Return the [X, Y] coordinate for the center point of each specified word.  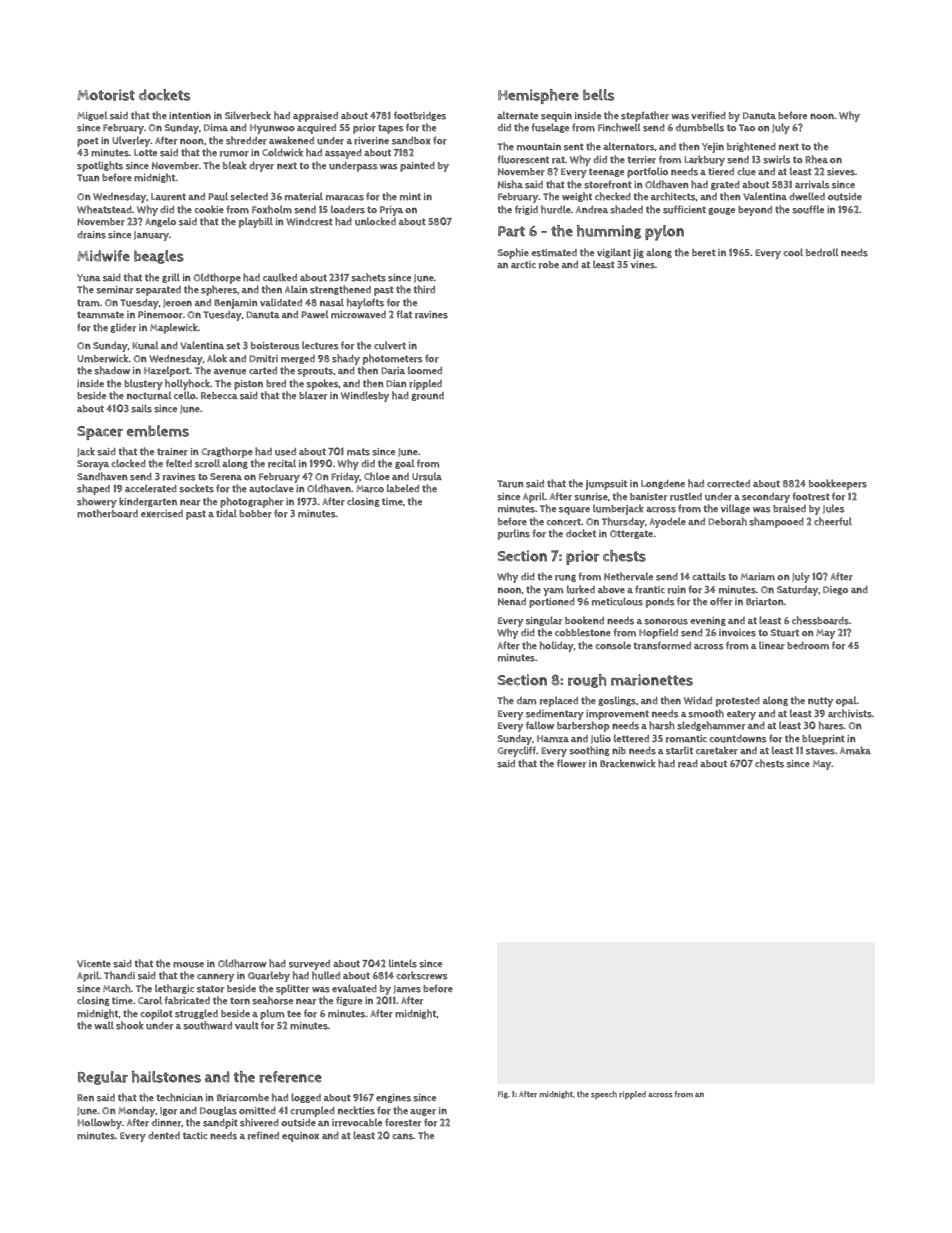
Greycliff [517, 751]
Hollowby [100, 1123]
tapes [390, 129]
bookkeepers [838, 484]
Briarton [765, 602]
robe [549, 265]
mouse [188, 965]
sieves [841, 172]
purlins [514, 534]
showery [97, 502]
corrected [728, 484]
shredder [246, 140]
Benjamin [235, 304]
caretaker [717, 750]
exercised [162, 514]
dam [526, 701]
